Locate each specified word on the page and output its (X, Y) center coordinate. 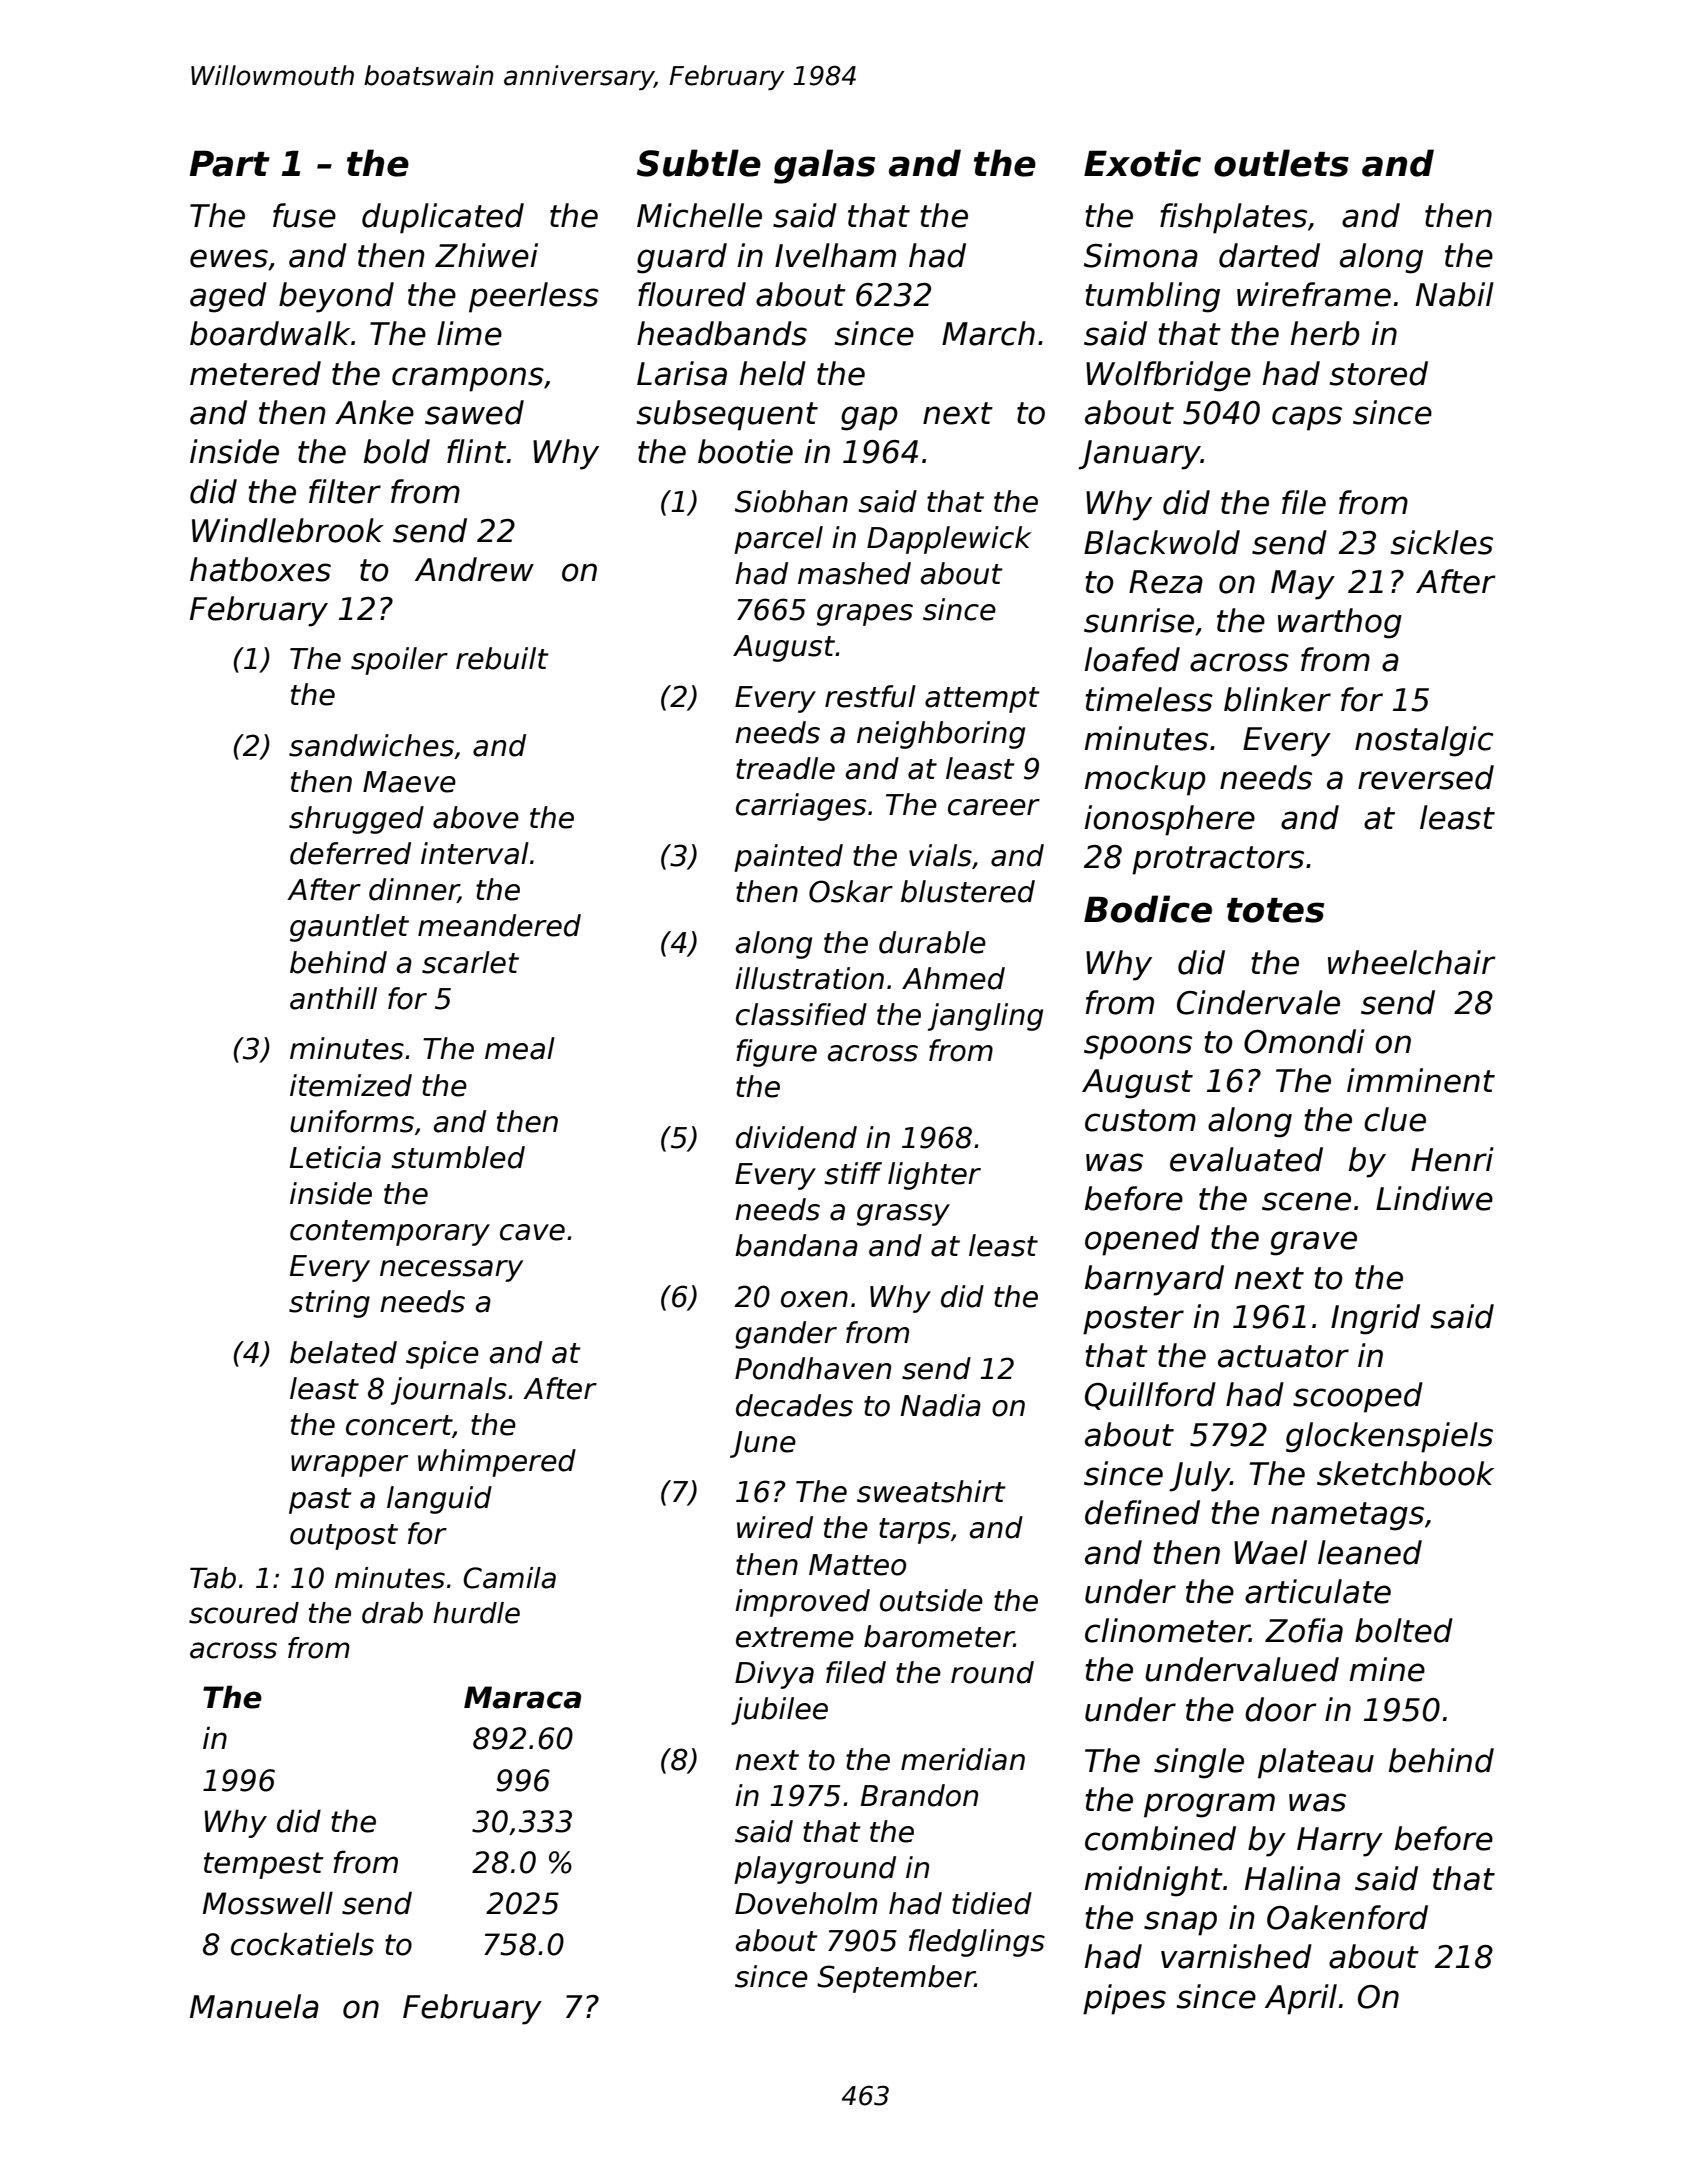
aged (228, 297)
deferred (350, 853)
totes (1275, 910)
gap (869, 418)
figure (776, 1053)
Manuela (254, 2006)
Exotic (1142, 163)
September (896, 1979)
